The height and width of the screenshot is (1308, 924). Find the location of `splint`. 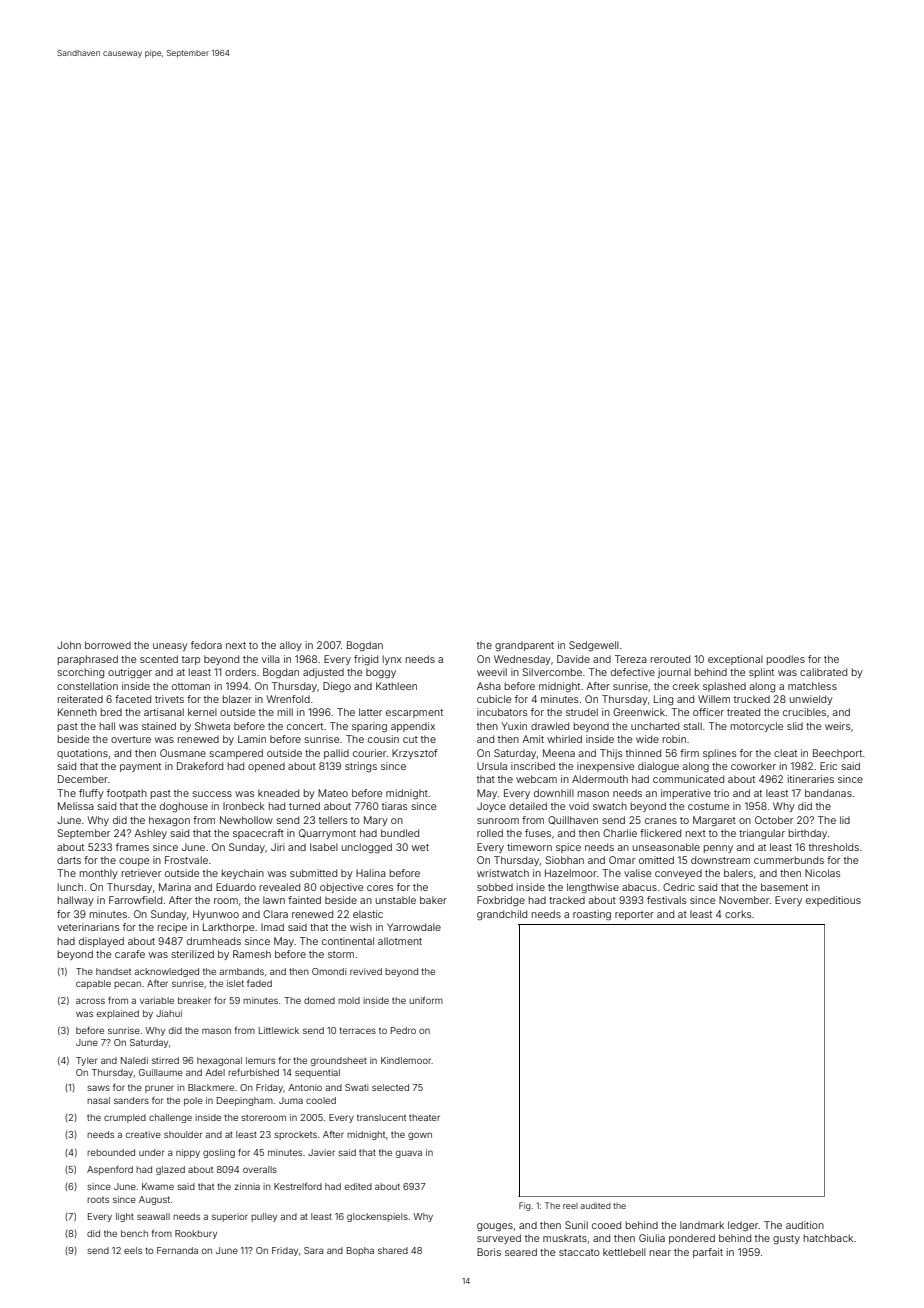

splint is located at coordinates (761, 673).
